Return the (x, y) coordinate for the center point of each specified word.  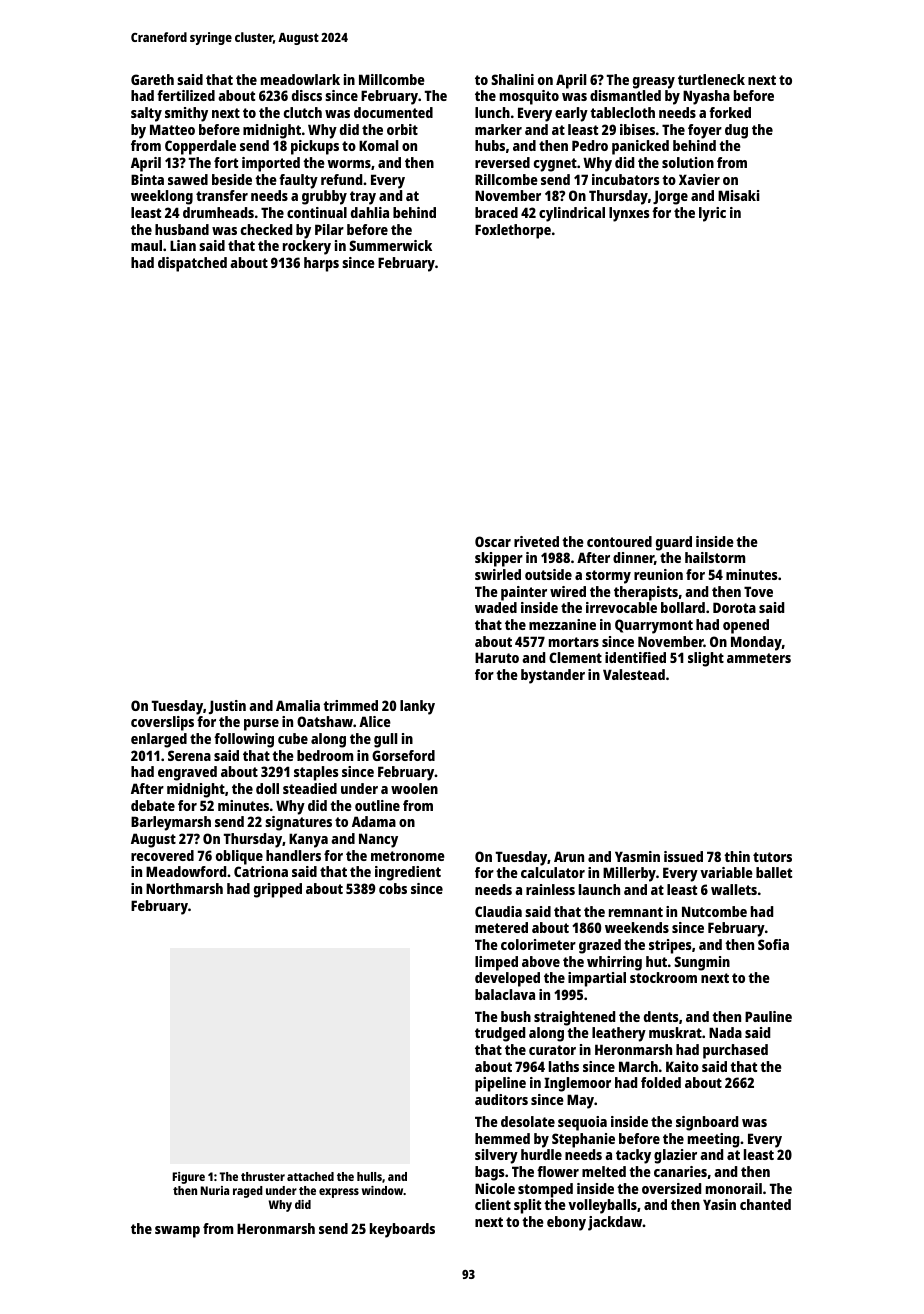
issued (683, 856)
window (383, 1190)
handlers (293, 855)
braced (496, 212)
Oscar (493, 541)
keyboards (402, 1230)
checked (266, 229)
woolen (414, 788)
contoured (619, 541)
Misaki (739, 195)
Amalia (298, 705)
